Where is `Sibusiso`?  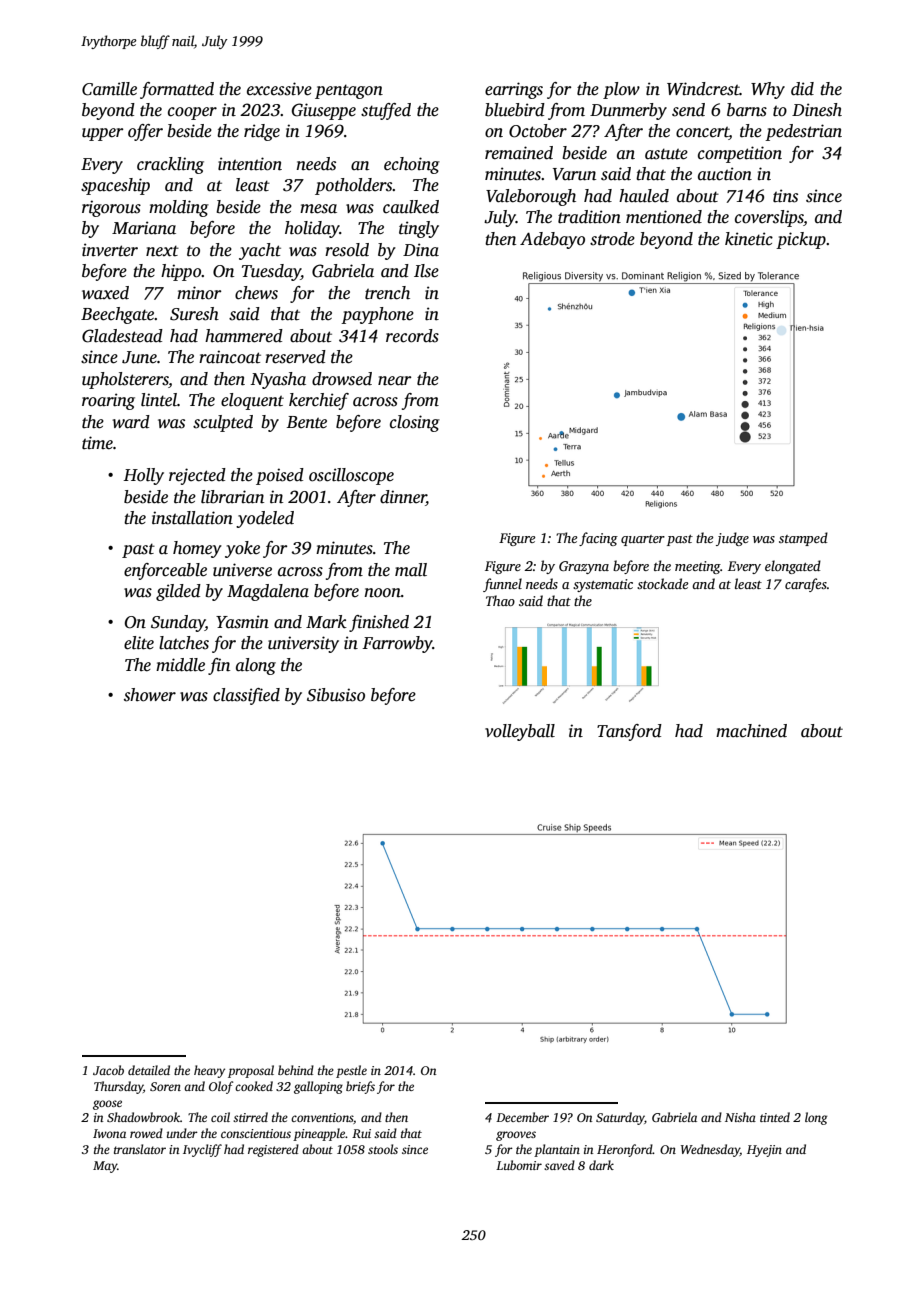
Sibusiso is located at coordinates (336, 695).
